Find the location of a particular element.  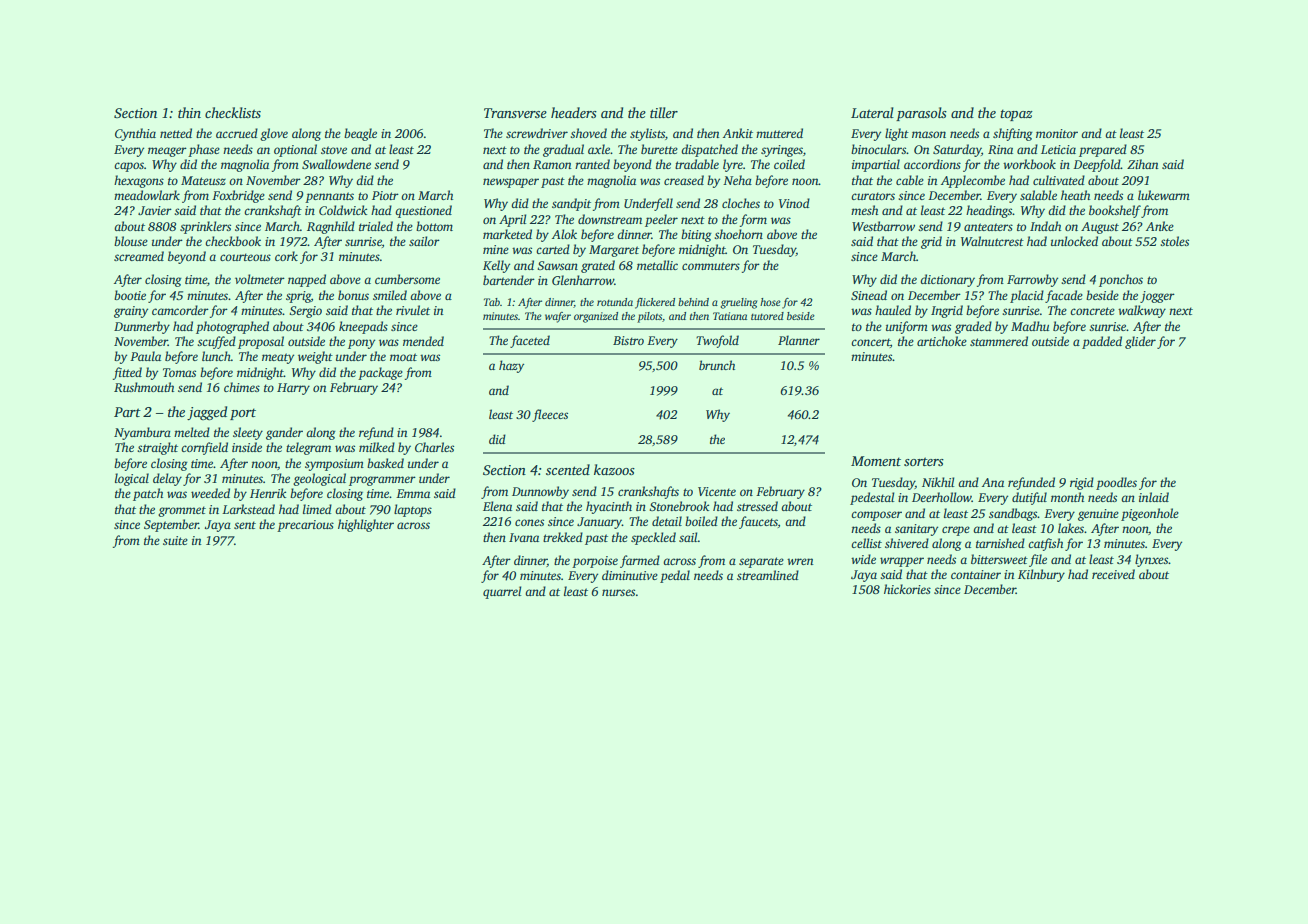

weeded is located at coordinates (210, 493).
